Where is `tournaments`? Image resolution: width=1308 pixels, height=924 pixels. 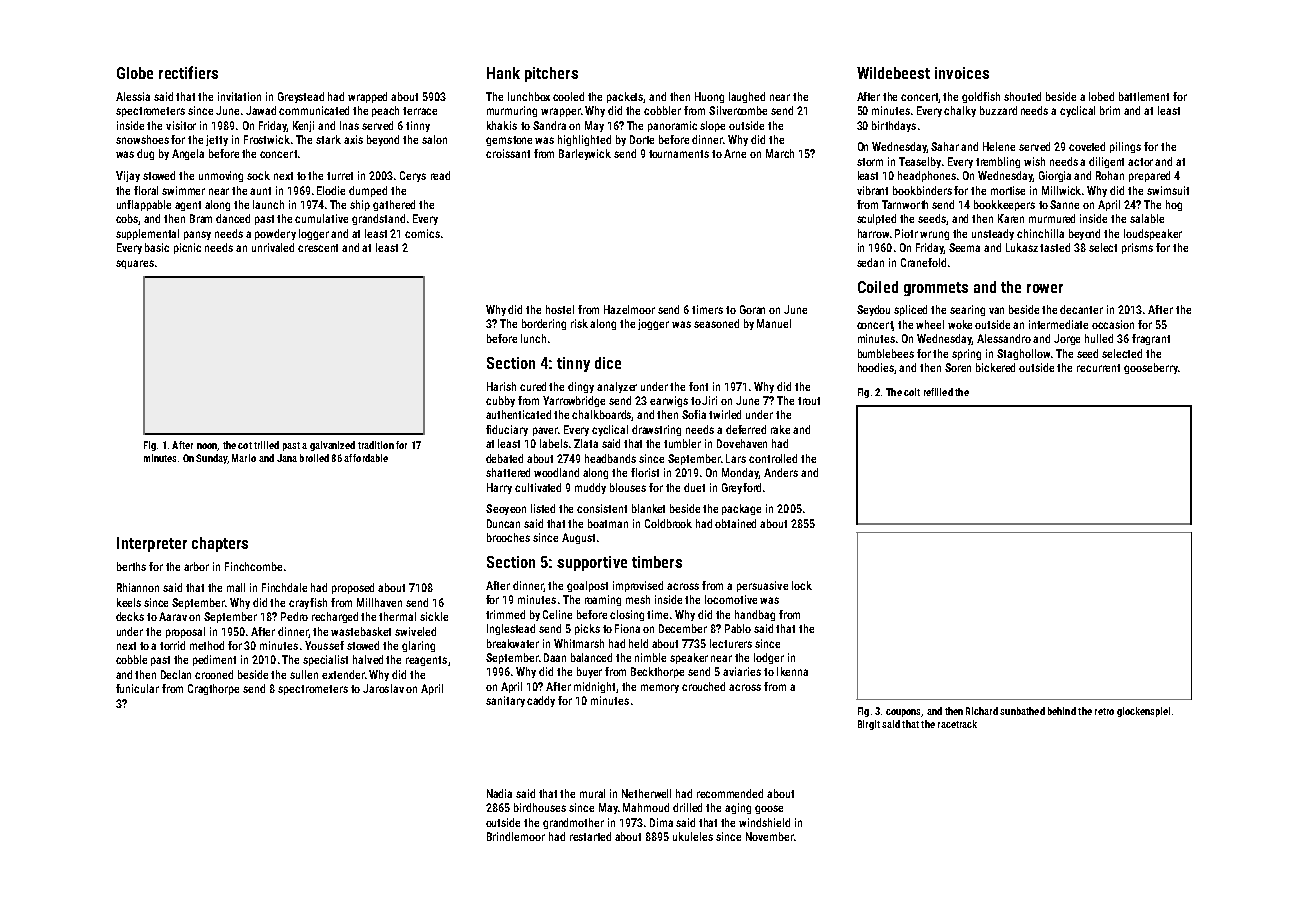
tournaments is located at coordinates (679, 154).
